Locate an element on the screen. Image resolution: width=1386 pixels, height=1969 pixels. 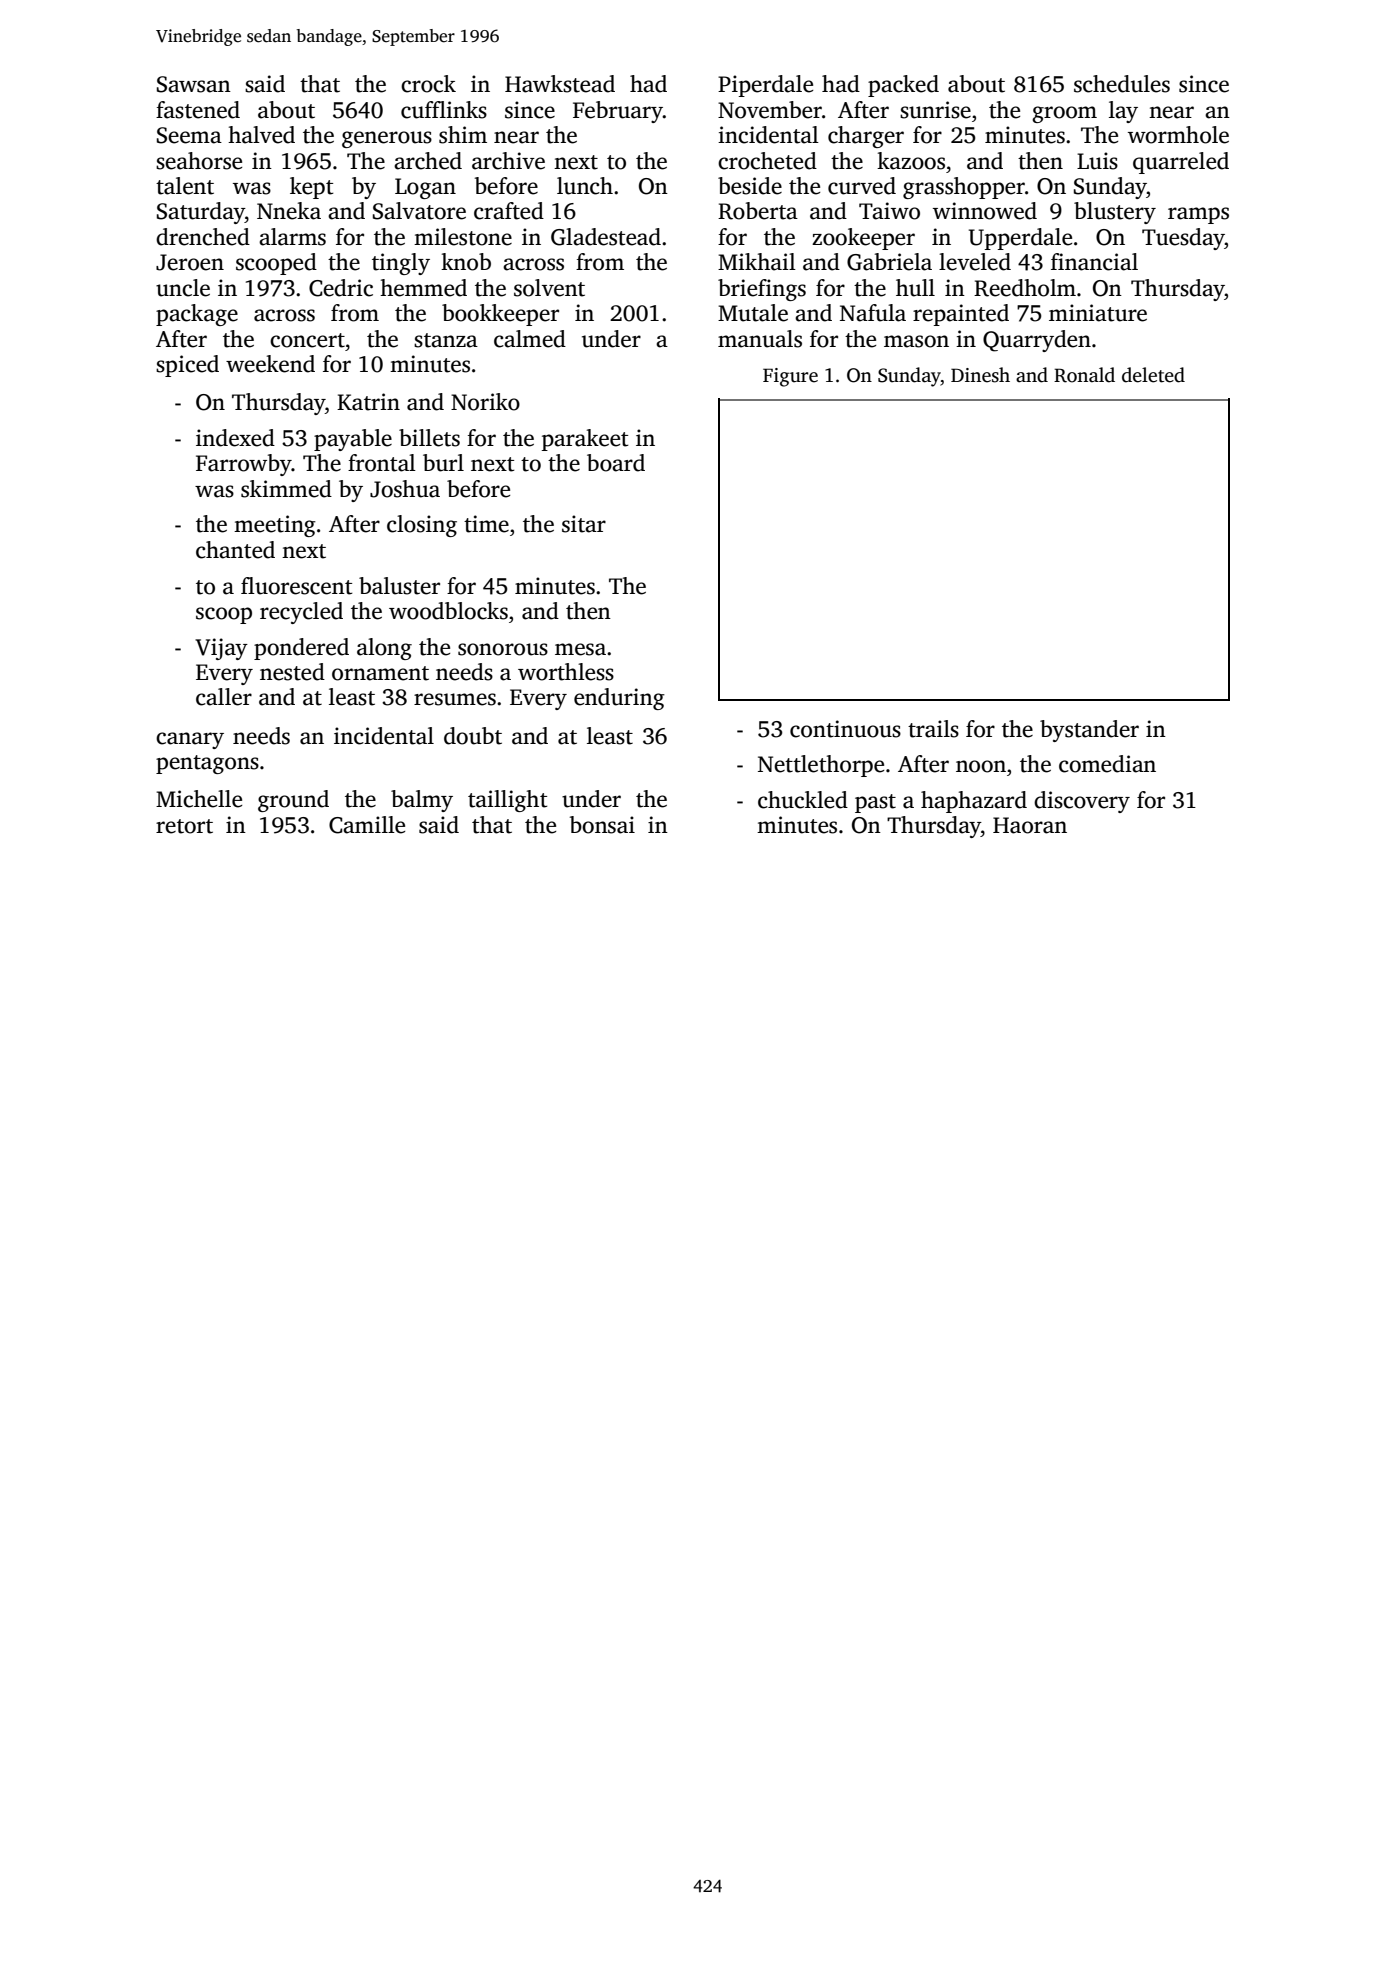
closing is located at coordinates (422, 526).
